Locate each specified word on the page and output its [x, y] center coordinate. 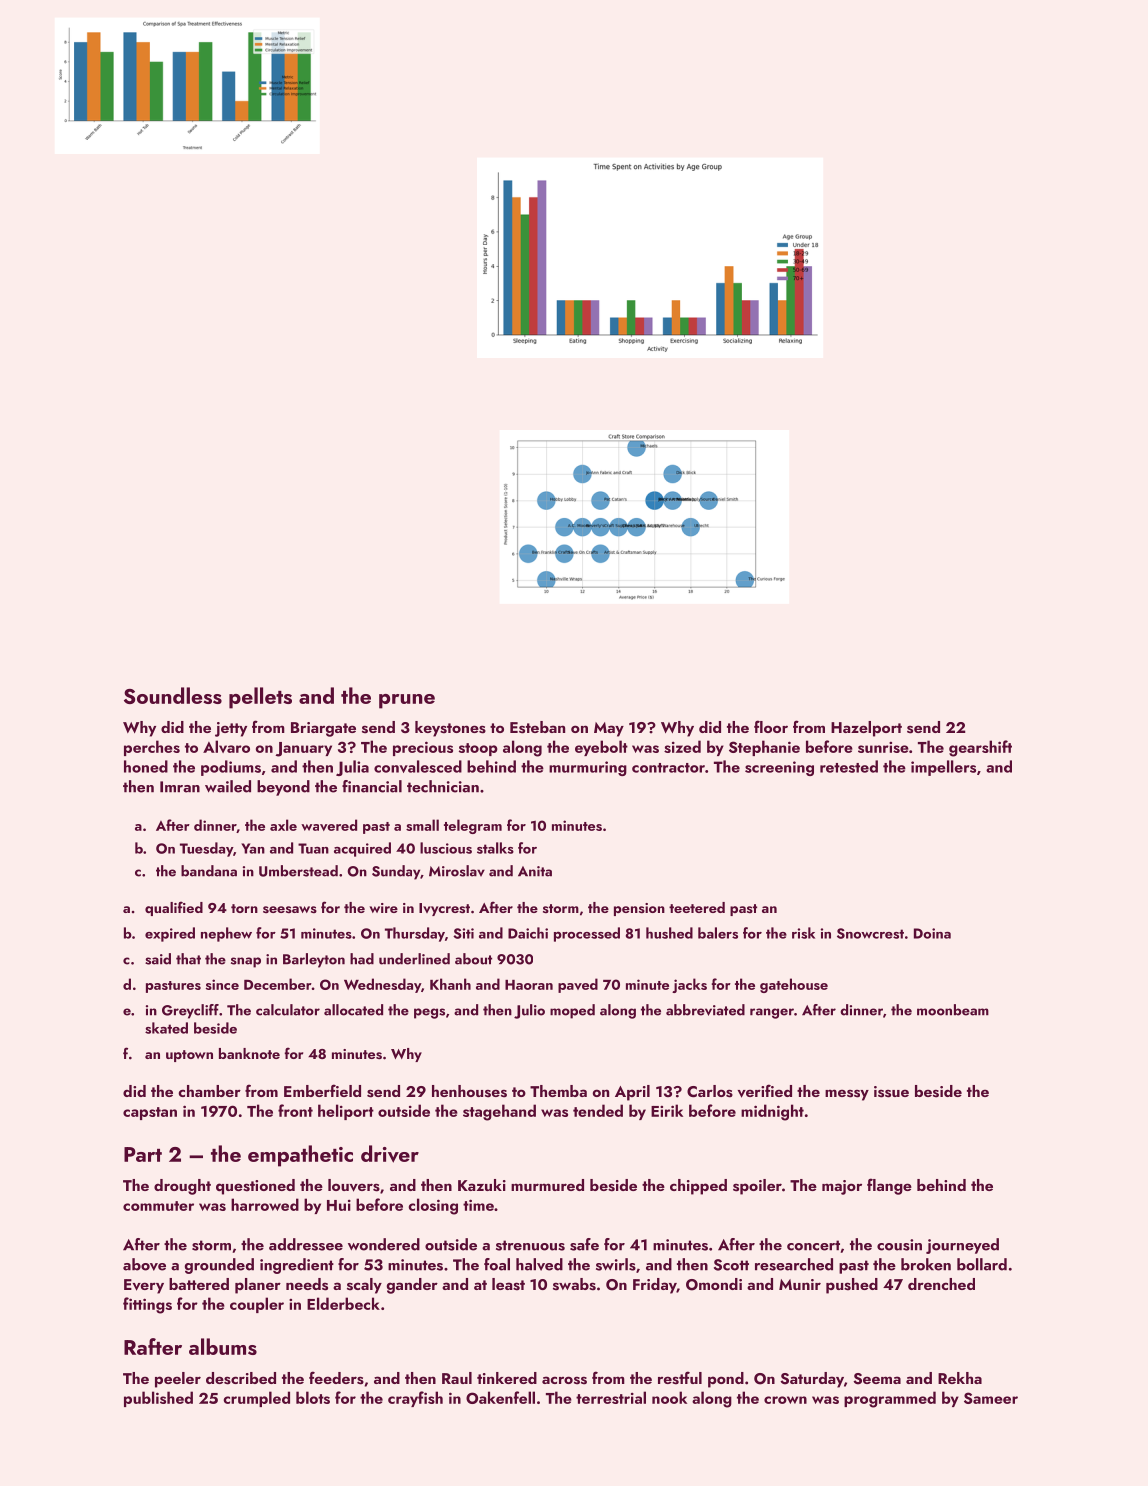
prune [407, 701]
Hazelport [866, 729]
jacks [689, 985]
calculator [288, 1010]
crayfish [415, 1399]
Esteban [537, 727]
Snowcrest [870, 933]
